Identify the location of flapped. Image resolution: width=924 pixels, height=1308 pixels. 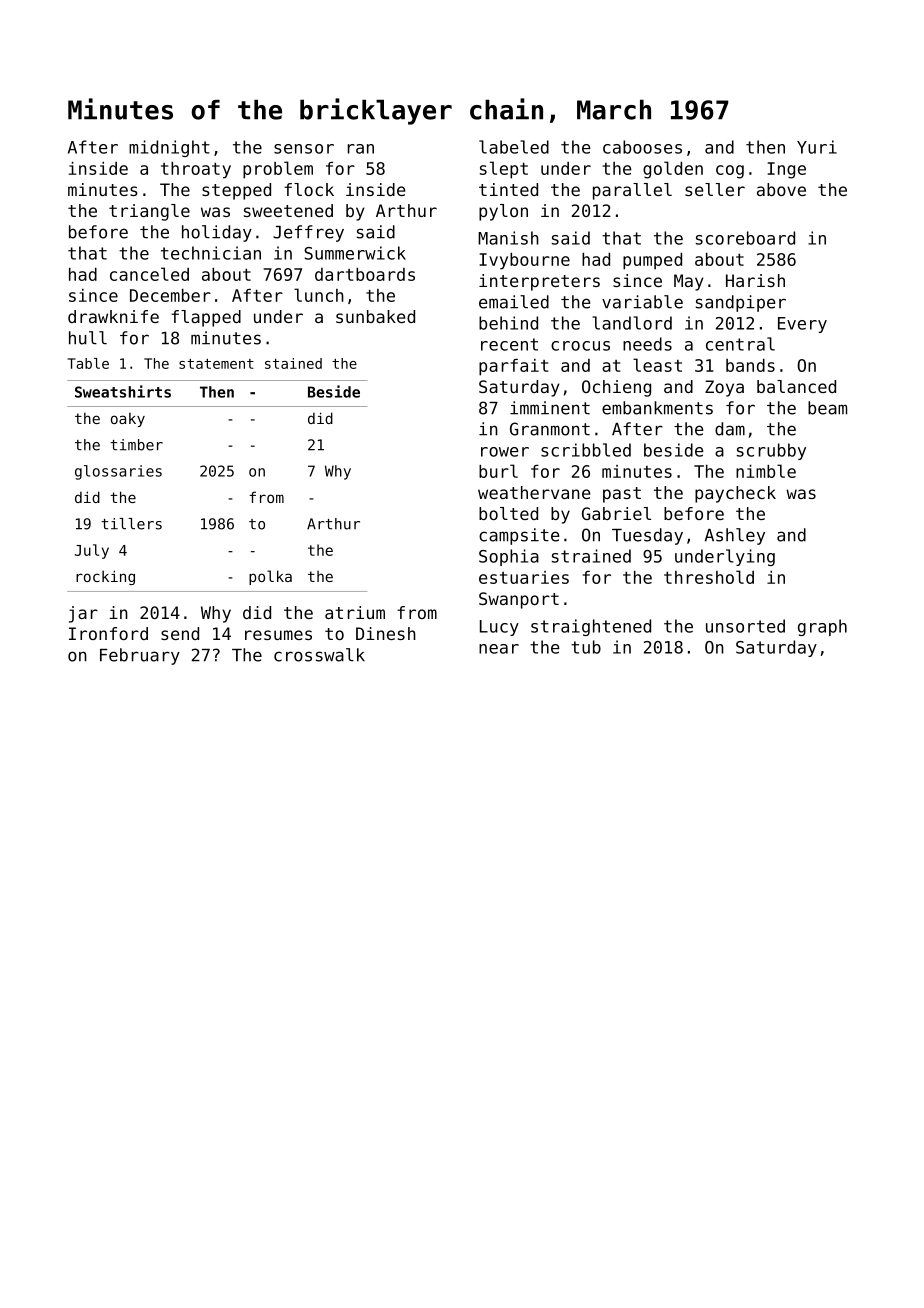
(206, 318).
